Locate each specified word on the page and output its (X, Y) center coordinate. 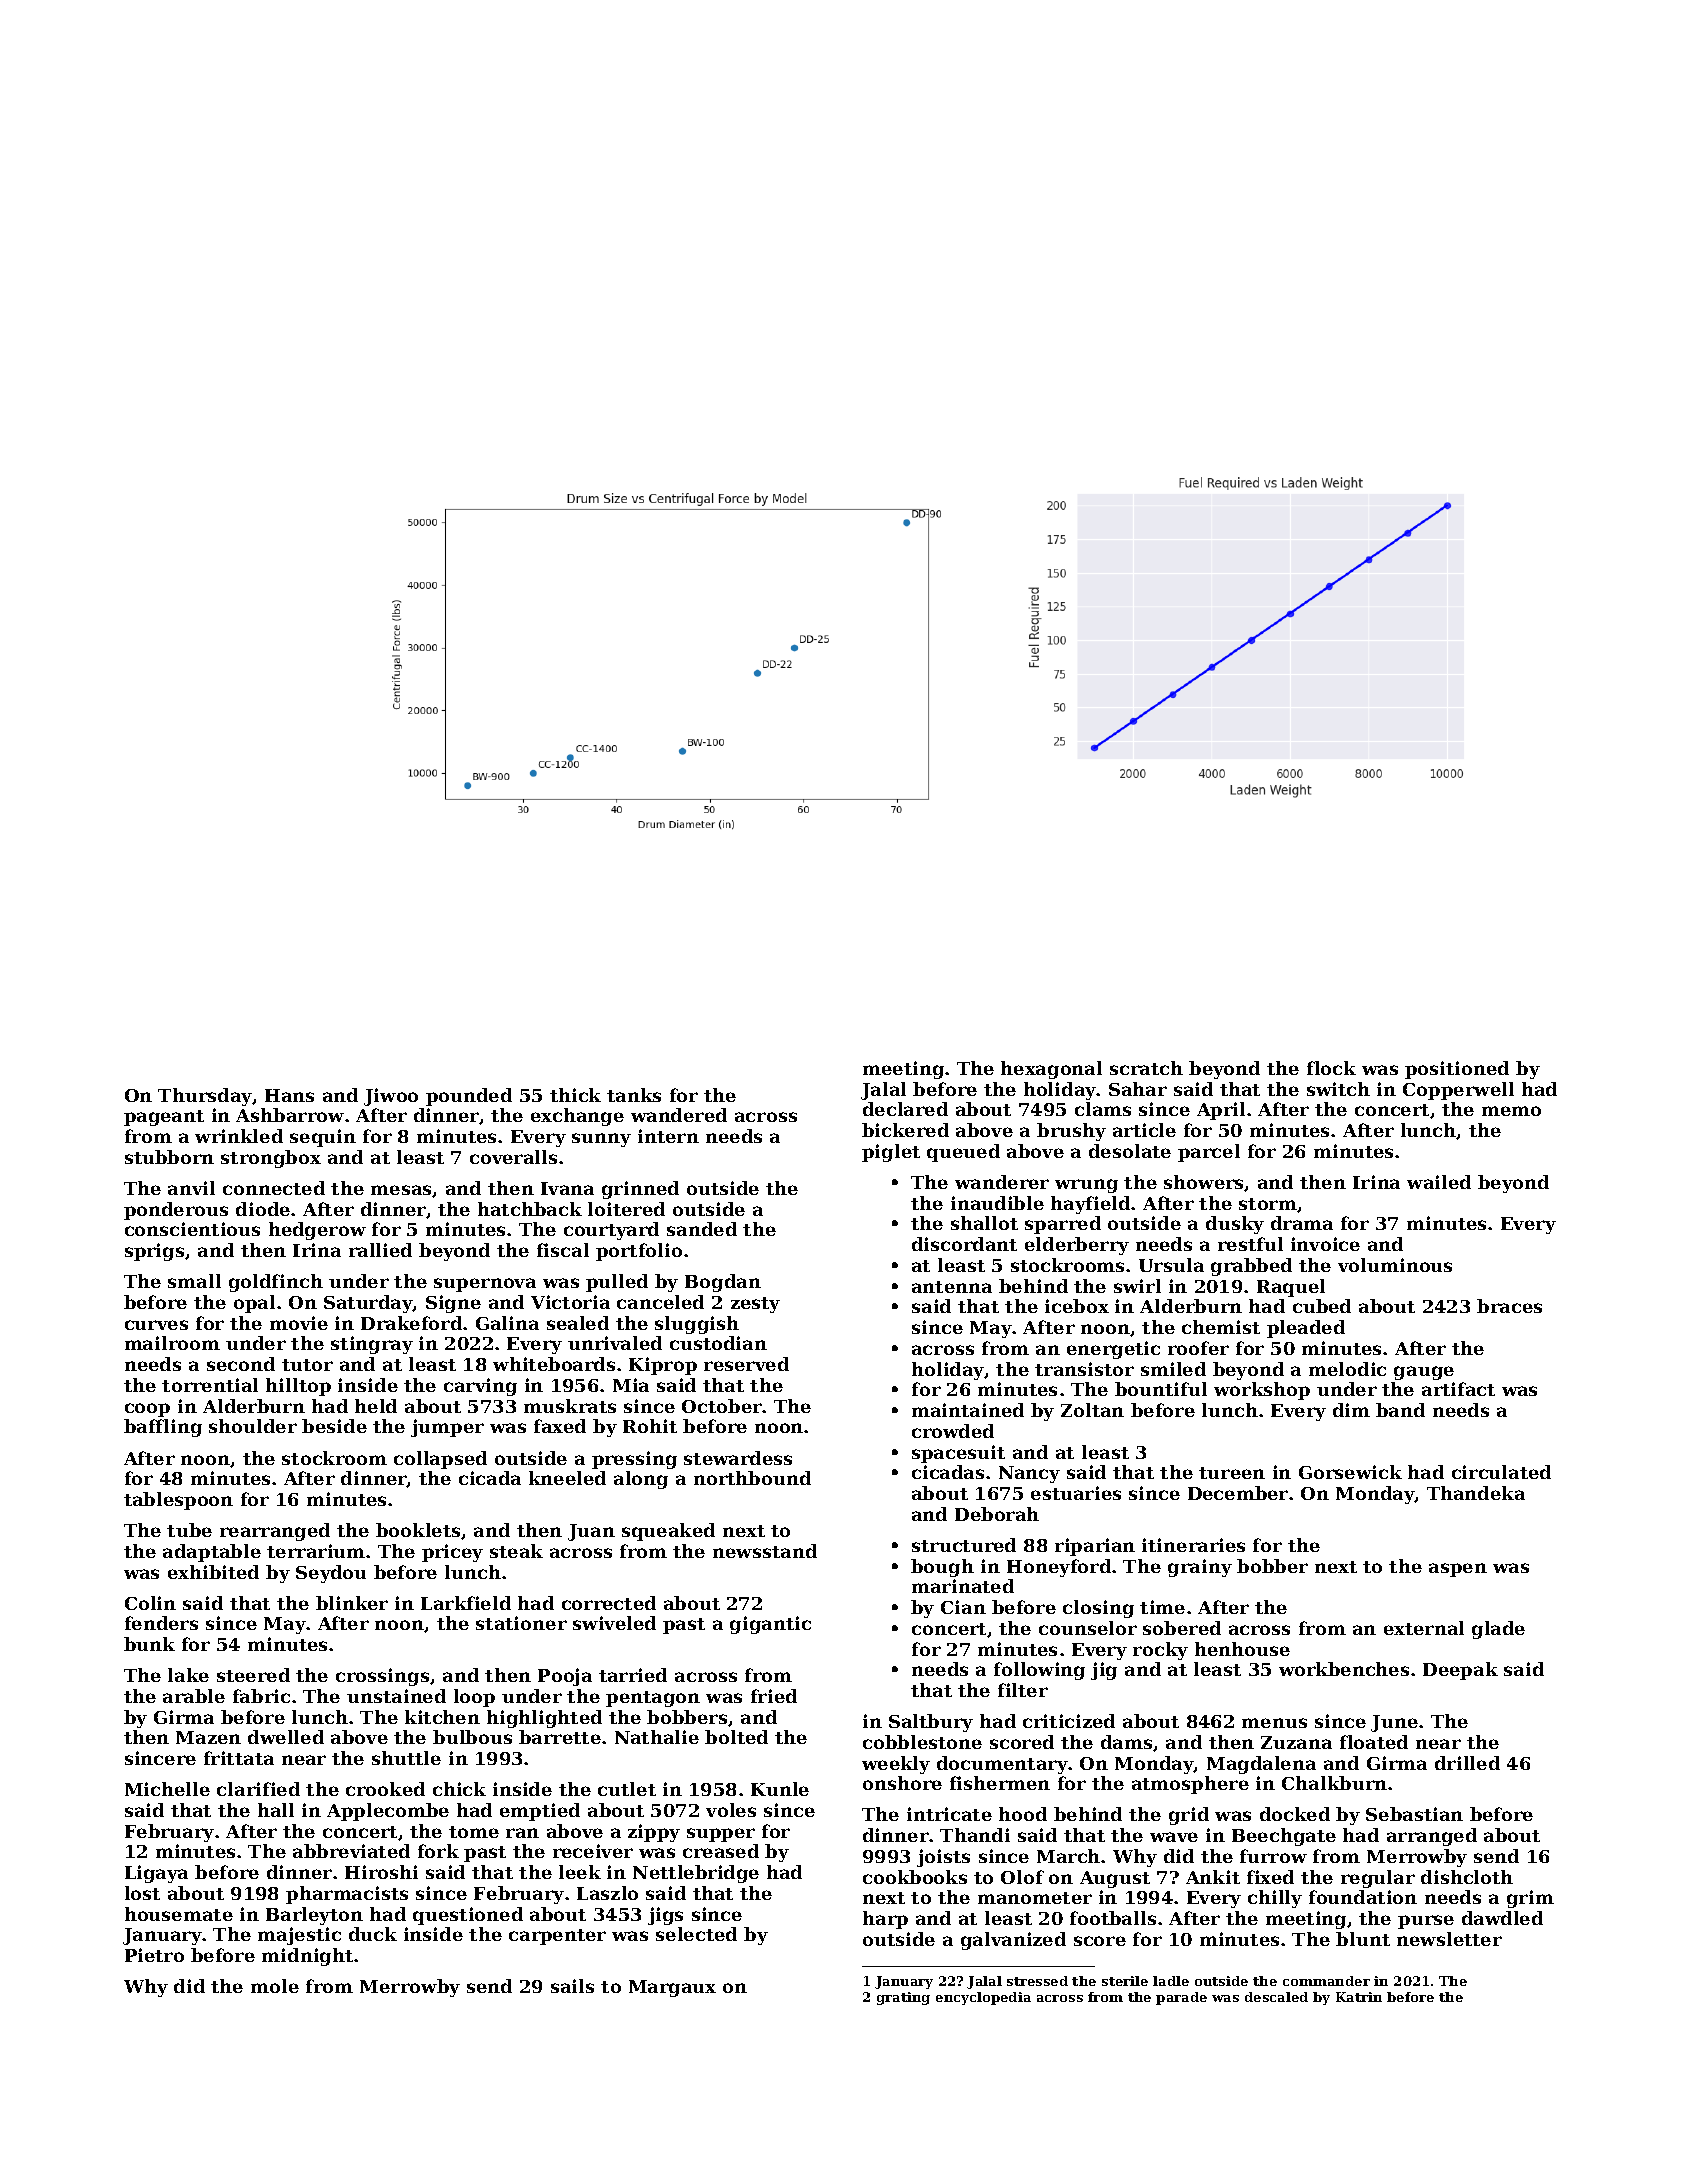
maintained (968, 1410)
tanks (634, 1095)
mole (275, 1986)
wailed (1439, 1182)
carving (480, 1387)
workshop (1262, 1391)
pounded (469, 1097)
